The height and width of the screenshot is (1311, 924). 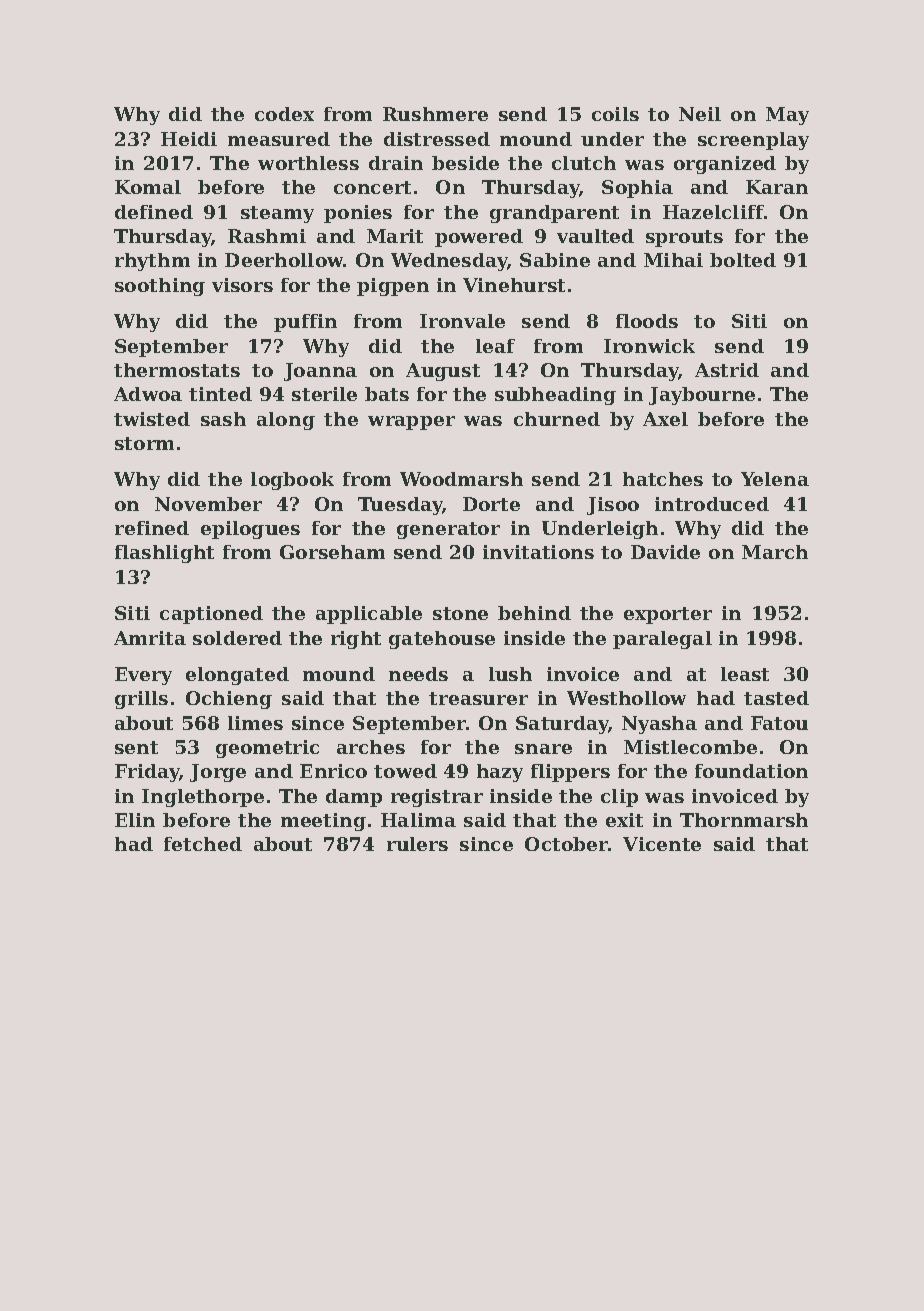 What do you see at coordinates (637, 189) in the screenshot?
I see `Sophia` at bounding box center [637, 189].
